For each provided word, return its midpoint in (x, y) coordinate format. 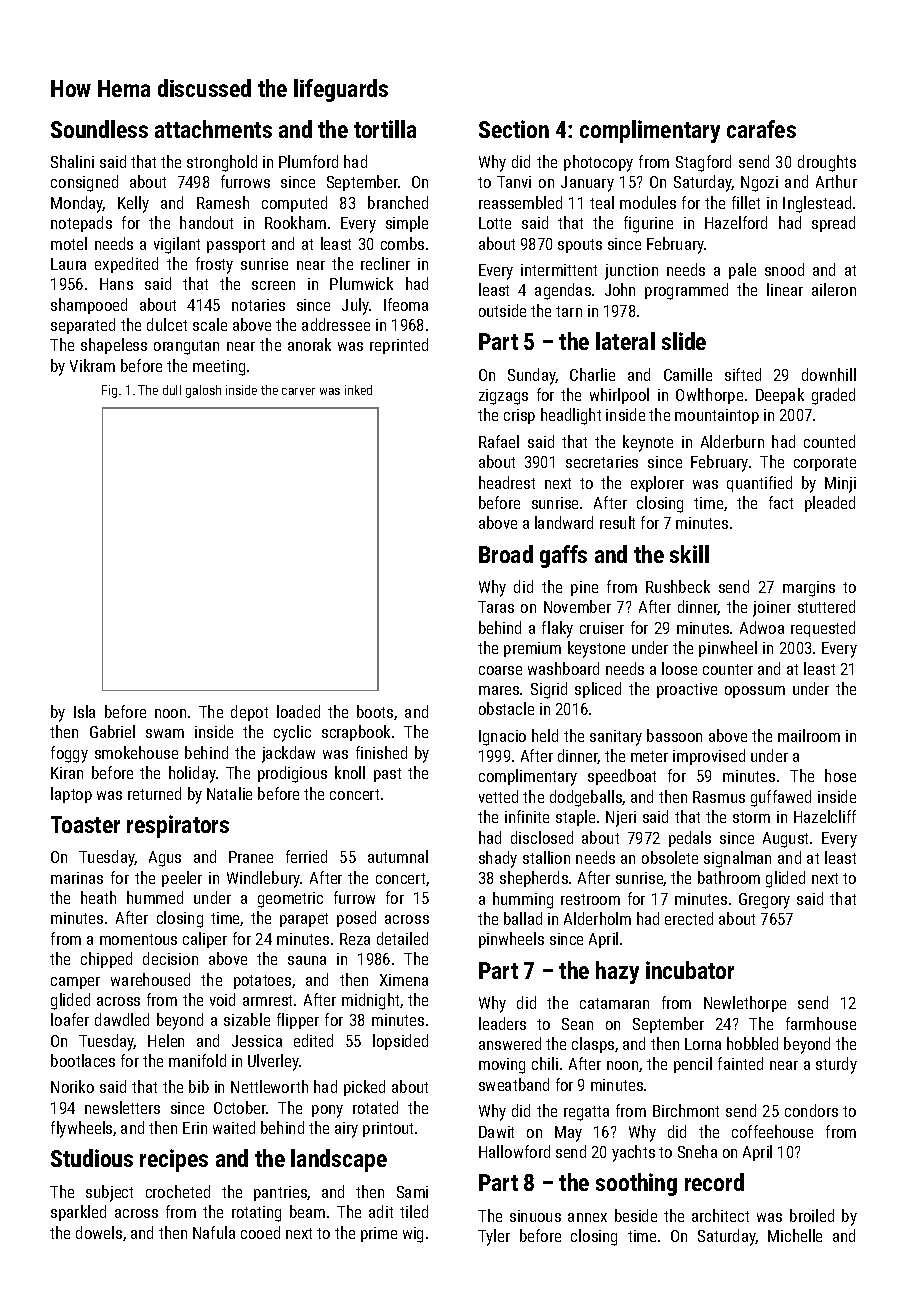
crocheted (178, 1191)
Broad (506, 554)
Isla (84, 711)
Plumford (308, 161)
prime (379, 1234)
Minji (840, 485)
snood (784, 269)
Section (514, 129)
